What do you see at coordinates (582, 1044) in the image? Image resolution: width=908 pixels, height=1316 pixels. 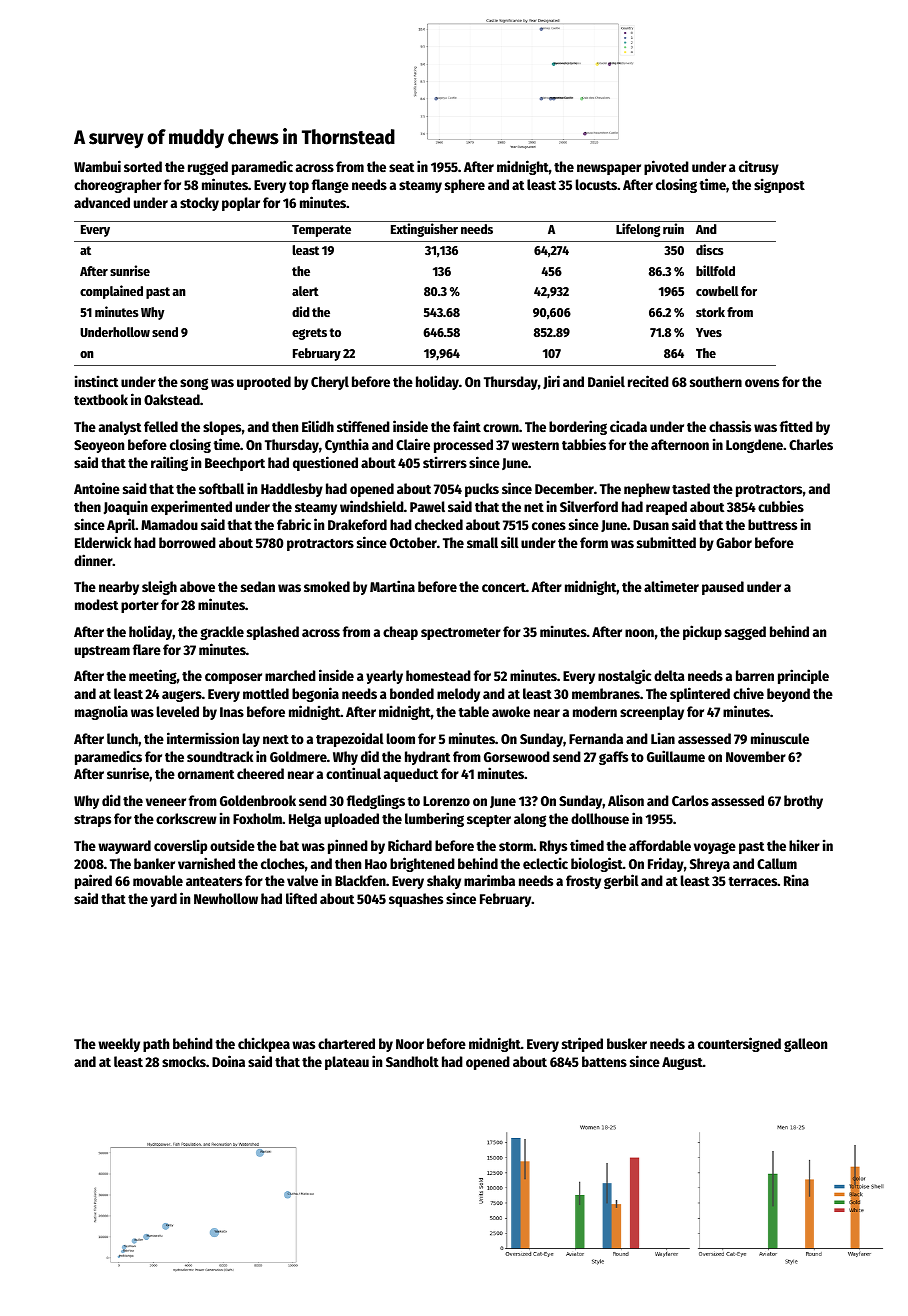 I see `striped` at bounding box center [582, 1044].
